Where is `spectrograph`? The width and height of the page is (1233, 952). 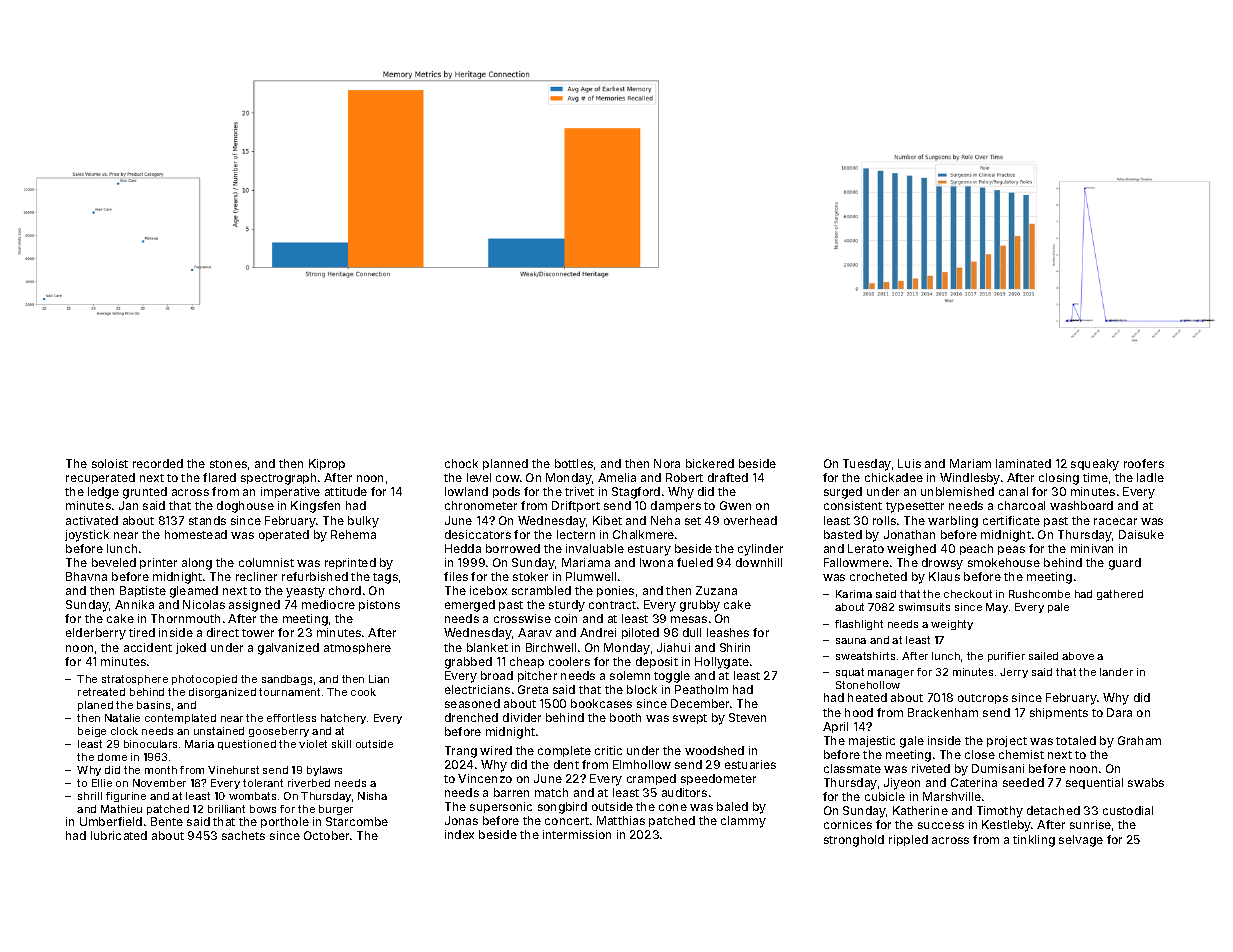 spectrograph is located at coordinates (278, 479).
